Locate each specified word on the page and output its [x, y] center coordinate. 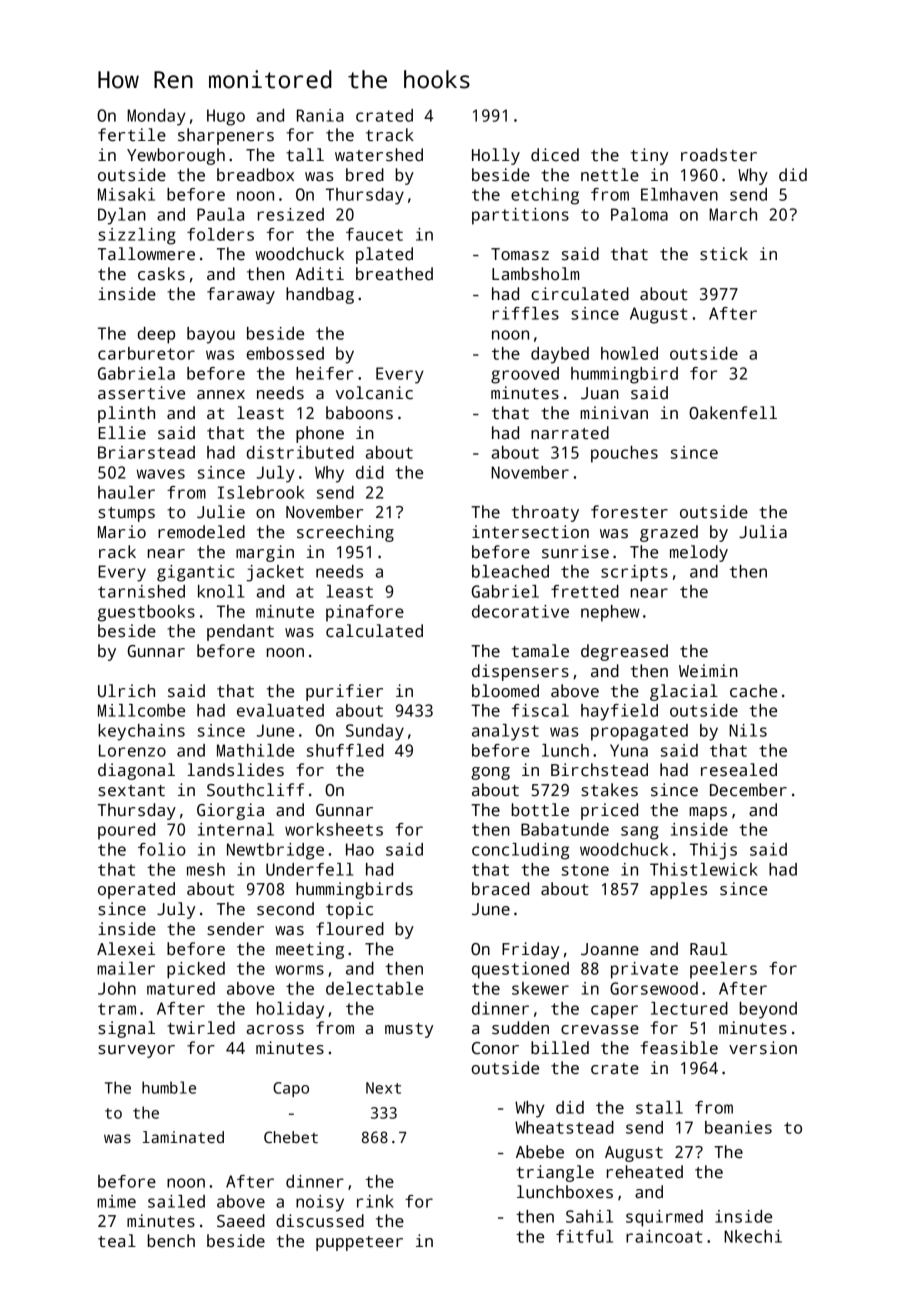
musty [409, 1030]
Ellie [122, 433]
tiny [649, 156]
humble [169, 1087]
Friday [530, 950]
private [644, 970]
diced [555, 155]
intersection [530, 532]
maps [708, 813]
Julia [763, 532]
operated [136, 890]
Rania [320, 115]
